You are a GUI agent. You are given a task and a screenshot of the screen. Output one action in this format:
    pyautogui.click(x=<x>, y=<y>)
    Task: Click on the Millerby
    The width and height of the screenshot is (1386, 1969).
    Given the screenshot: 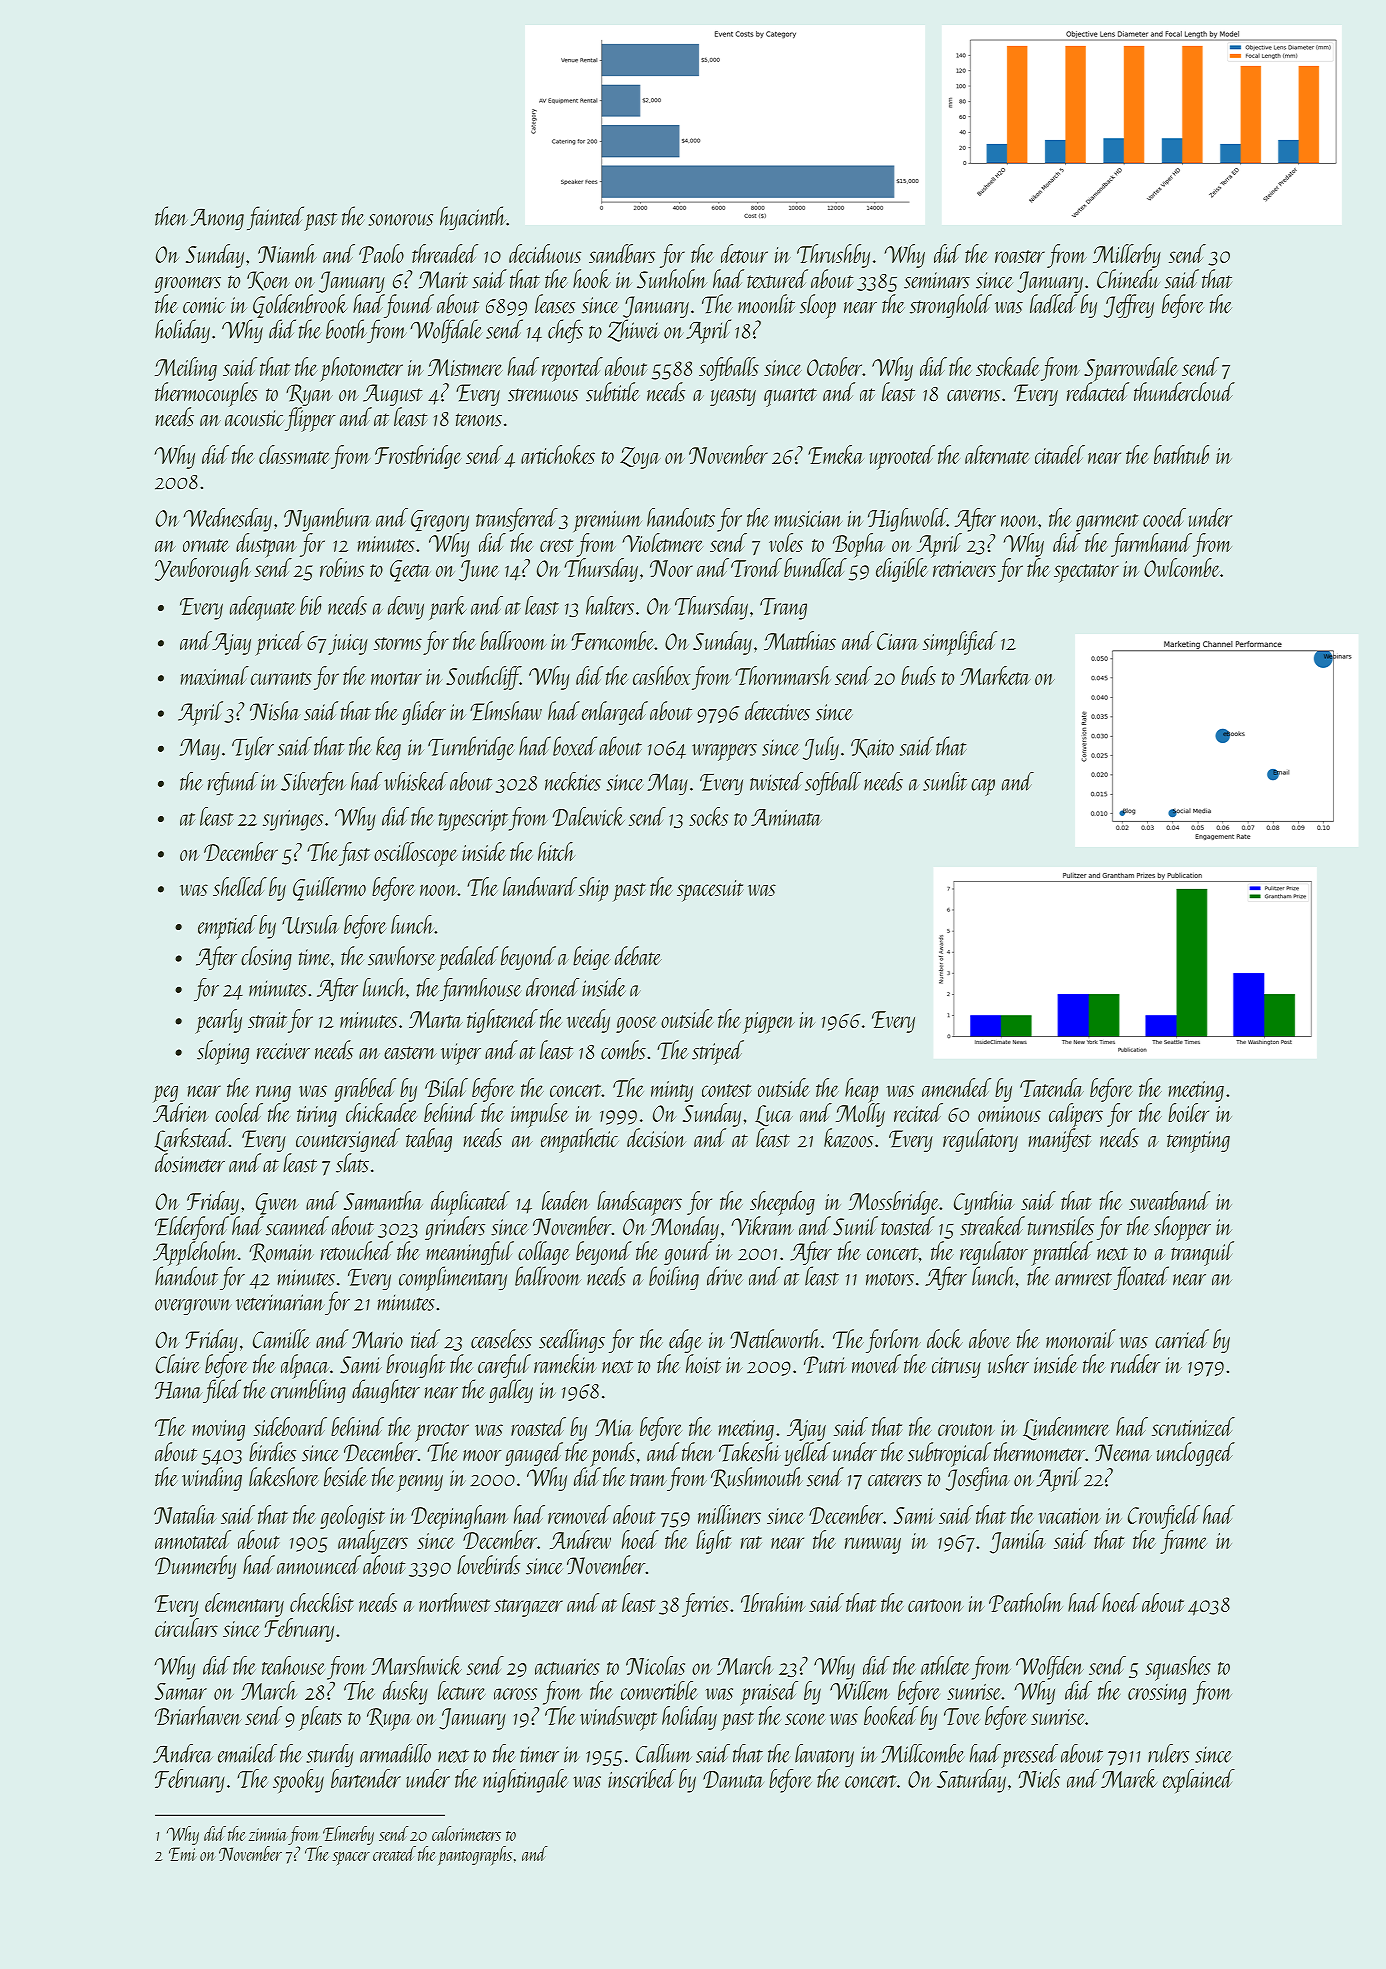 What is the action you would take?
    pyautogui.click(x=1127, y=256)
